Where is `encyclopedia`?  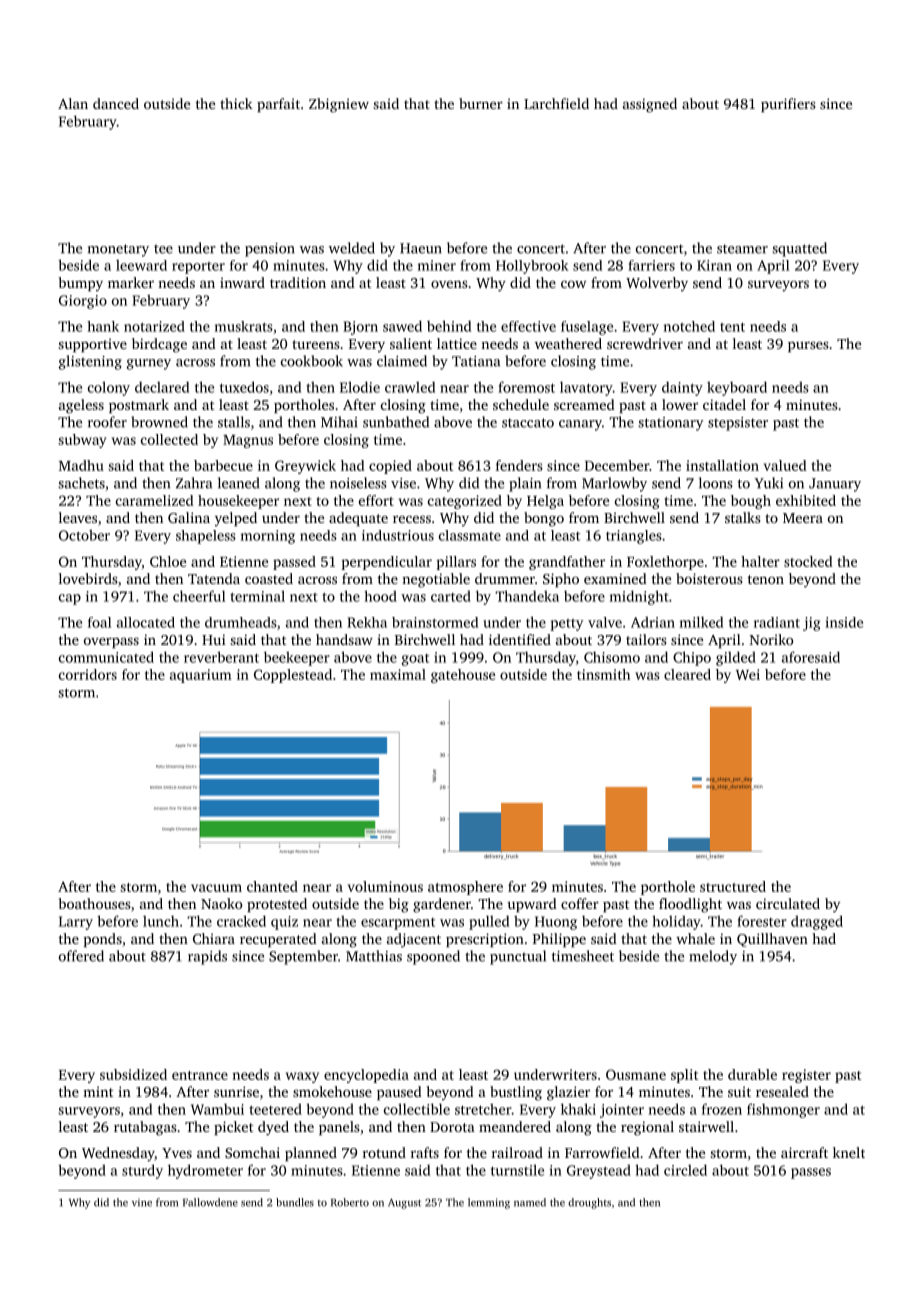
encyclopedia is located at coordinates (366, 1076).
